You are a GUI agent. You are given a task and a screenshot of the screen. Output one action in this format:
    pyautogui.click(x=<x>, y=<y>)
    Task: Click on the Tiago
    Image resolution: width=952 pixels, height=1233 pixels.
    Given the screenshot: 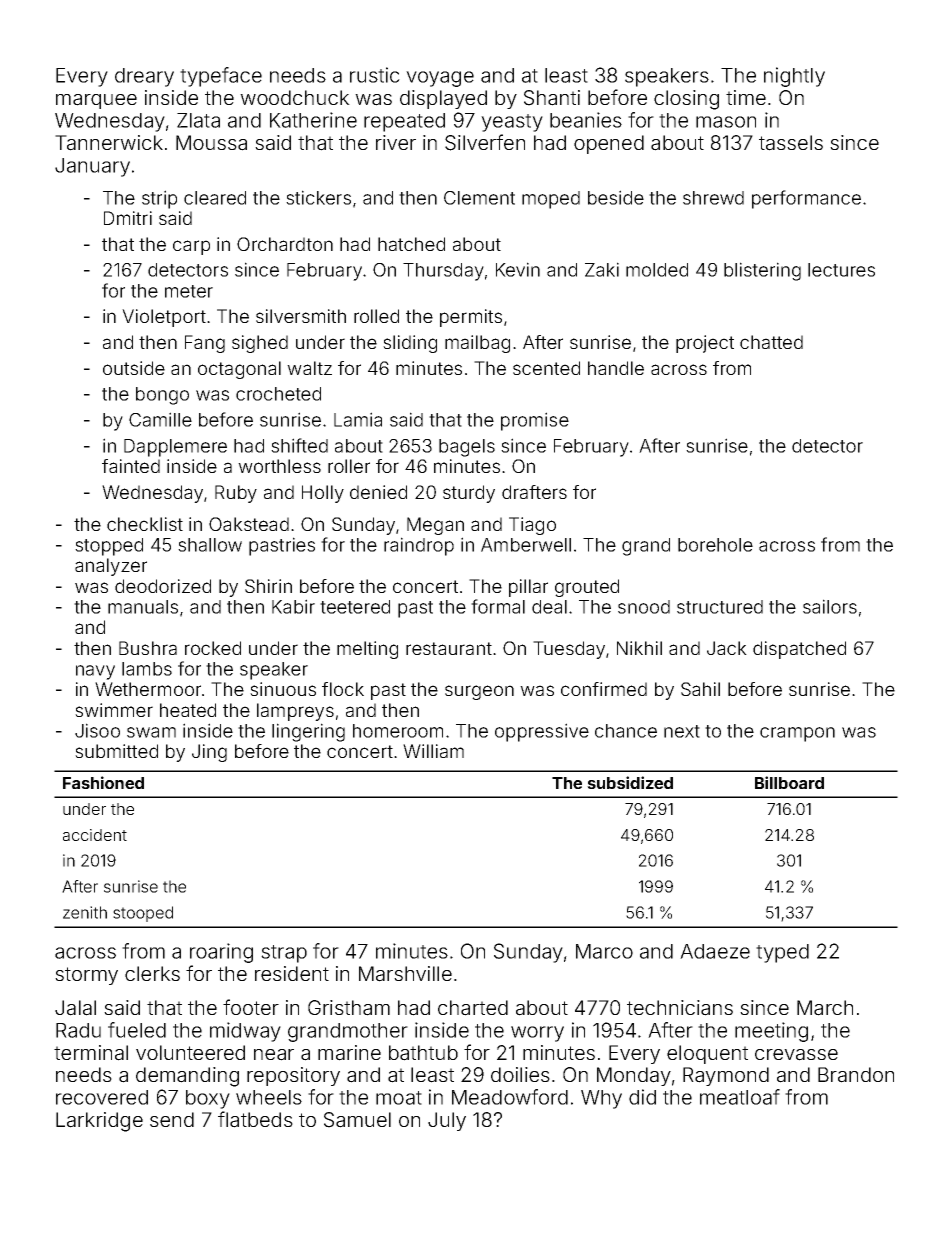 What is the action you would take?
    pyautogui.click(x=532, y=526)
